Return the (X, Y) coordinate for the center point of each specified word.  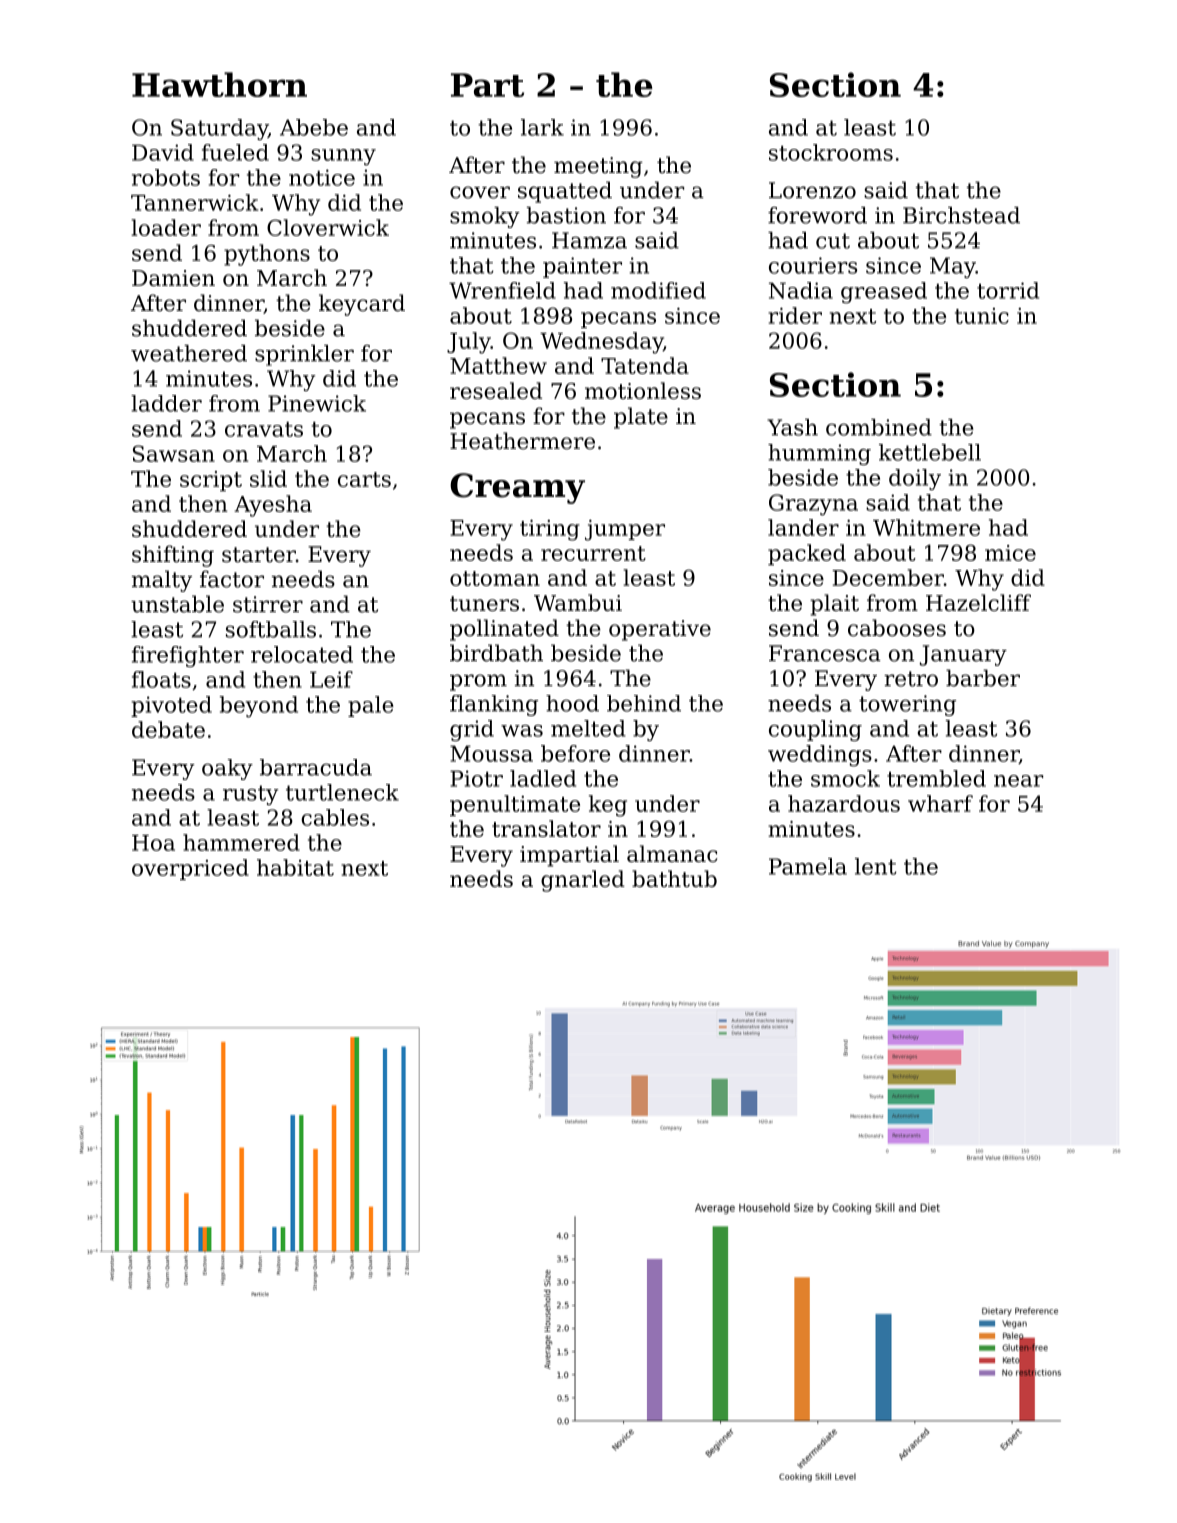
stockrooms (831, 152)
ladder (166, 403)
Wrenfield (502, 290)
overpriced (190, 869)
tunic (982, 316)
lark (542, 127)
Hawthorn (219, 84)
